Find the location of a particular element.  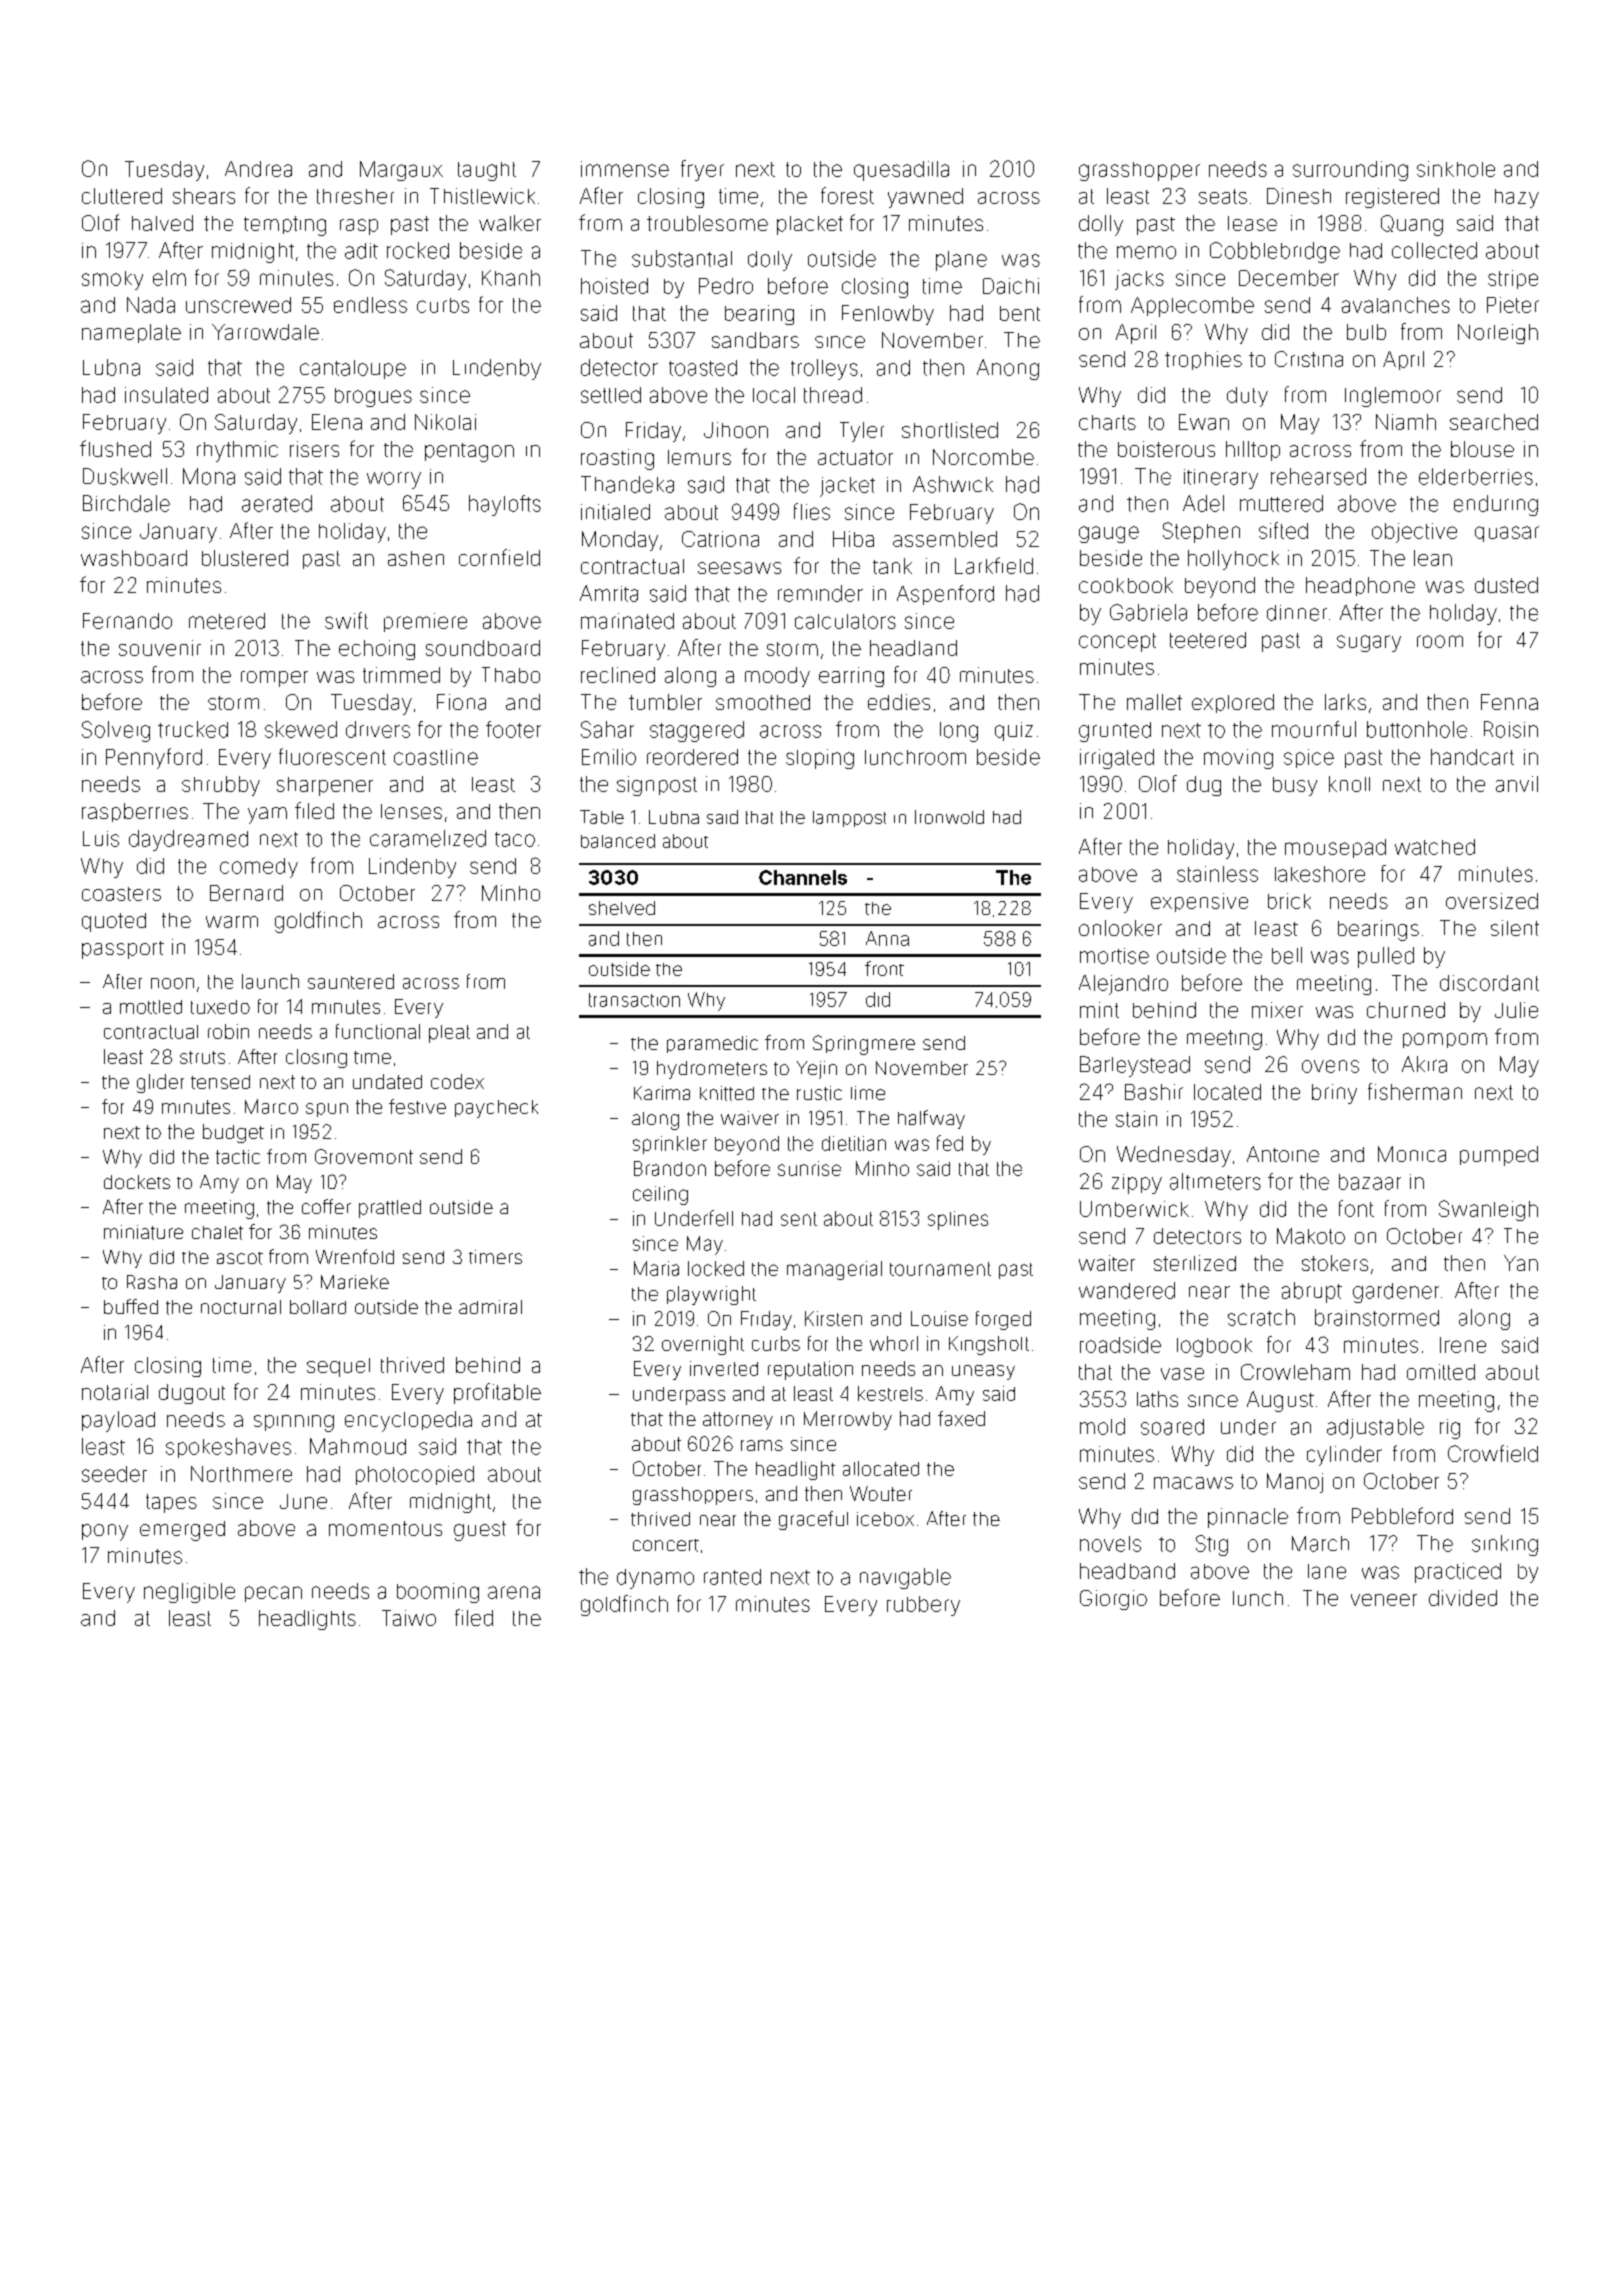

coastline is located at coordinates (436, 757).
